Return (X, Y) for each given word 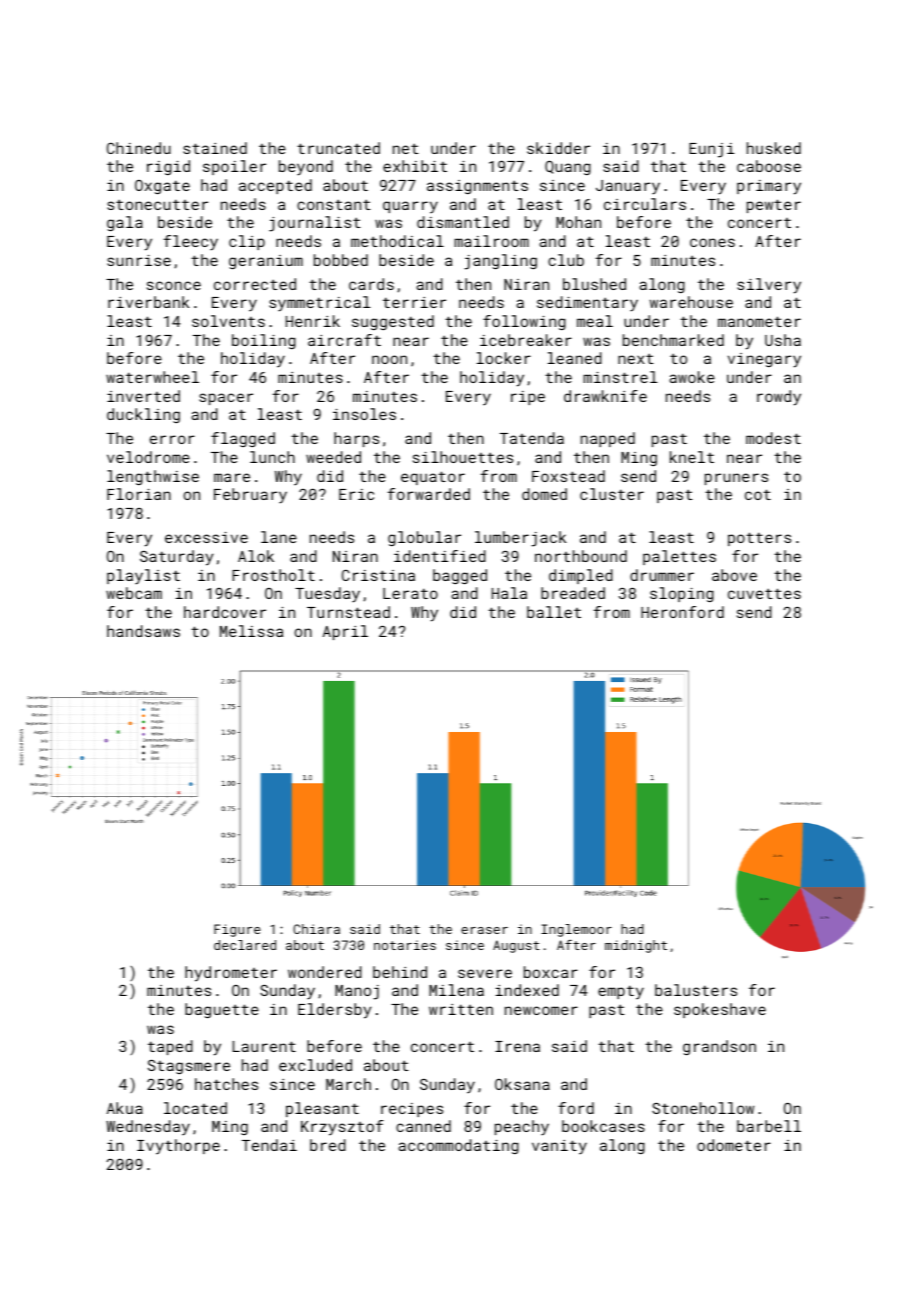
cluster (612, 494)
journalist (315, 224)
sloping (682, 594)
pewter (774, 206)
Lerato (410, 593)
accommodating (458, 1146)
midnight (636, 946)
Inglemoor (576, 930)
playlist (143, 577)
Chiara (316, 929)
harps (356, 439)
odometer (734, 1145)
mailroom (491, 241)
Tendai (269, 1145)
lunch (272, 457)
